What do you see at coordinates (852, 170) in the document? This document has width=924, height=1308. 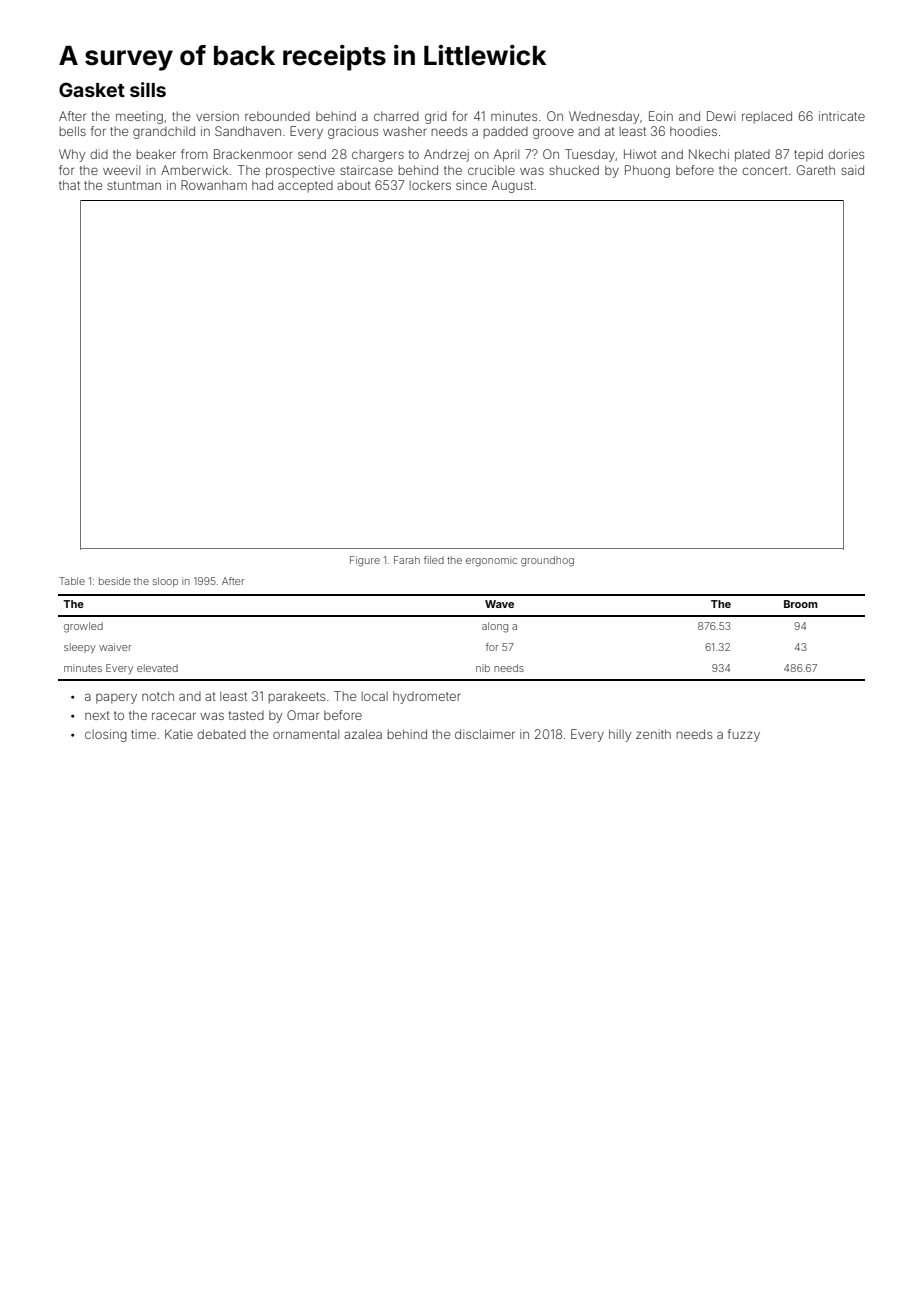 I see `said` at bounding box center [852, 170].
